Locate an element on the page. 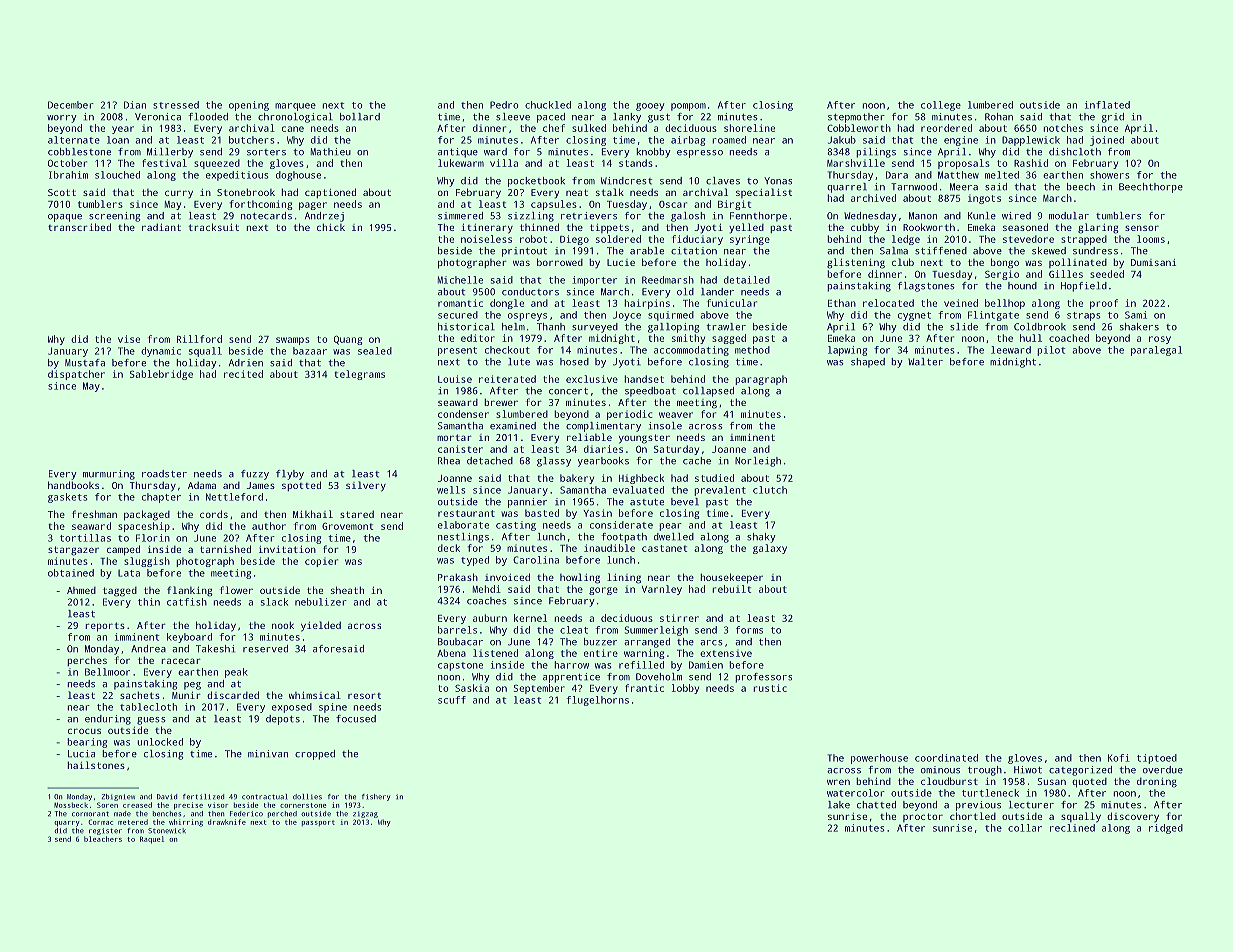  bellhop is located at coordinates (1005, 304).
